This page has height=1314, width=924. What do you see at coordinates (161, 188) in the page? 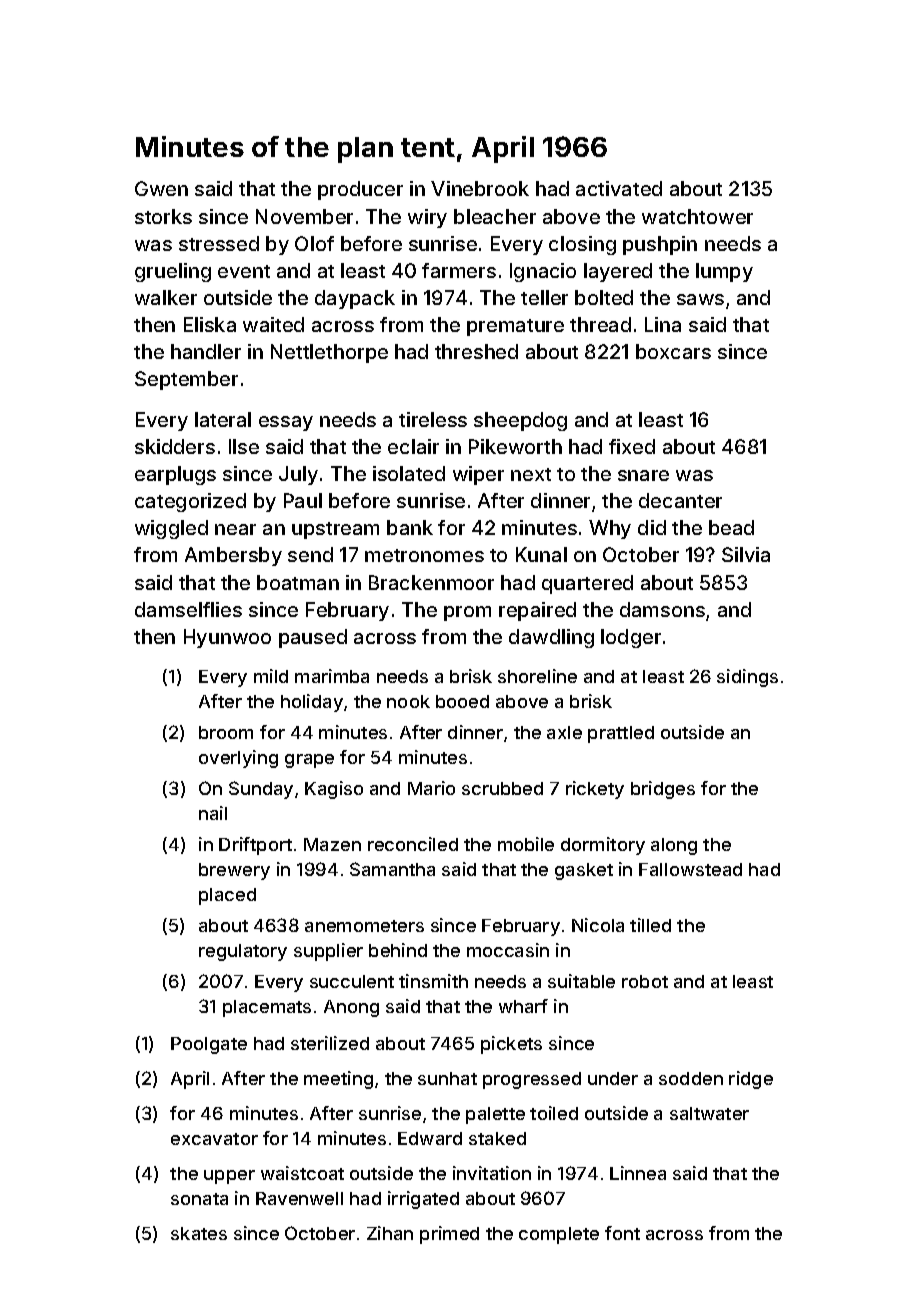
I see `Gwen` at bounding box center [161, 188].
